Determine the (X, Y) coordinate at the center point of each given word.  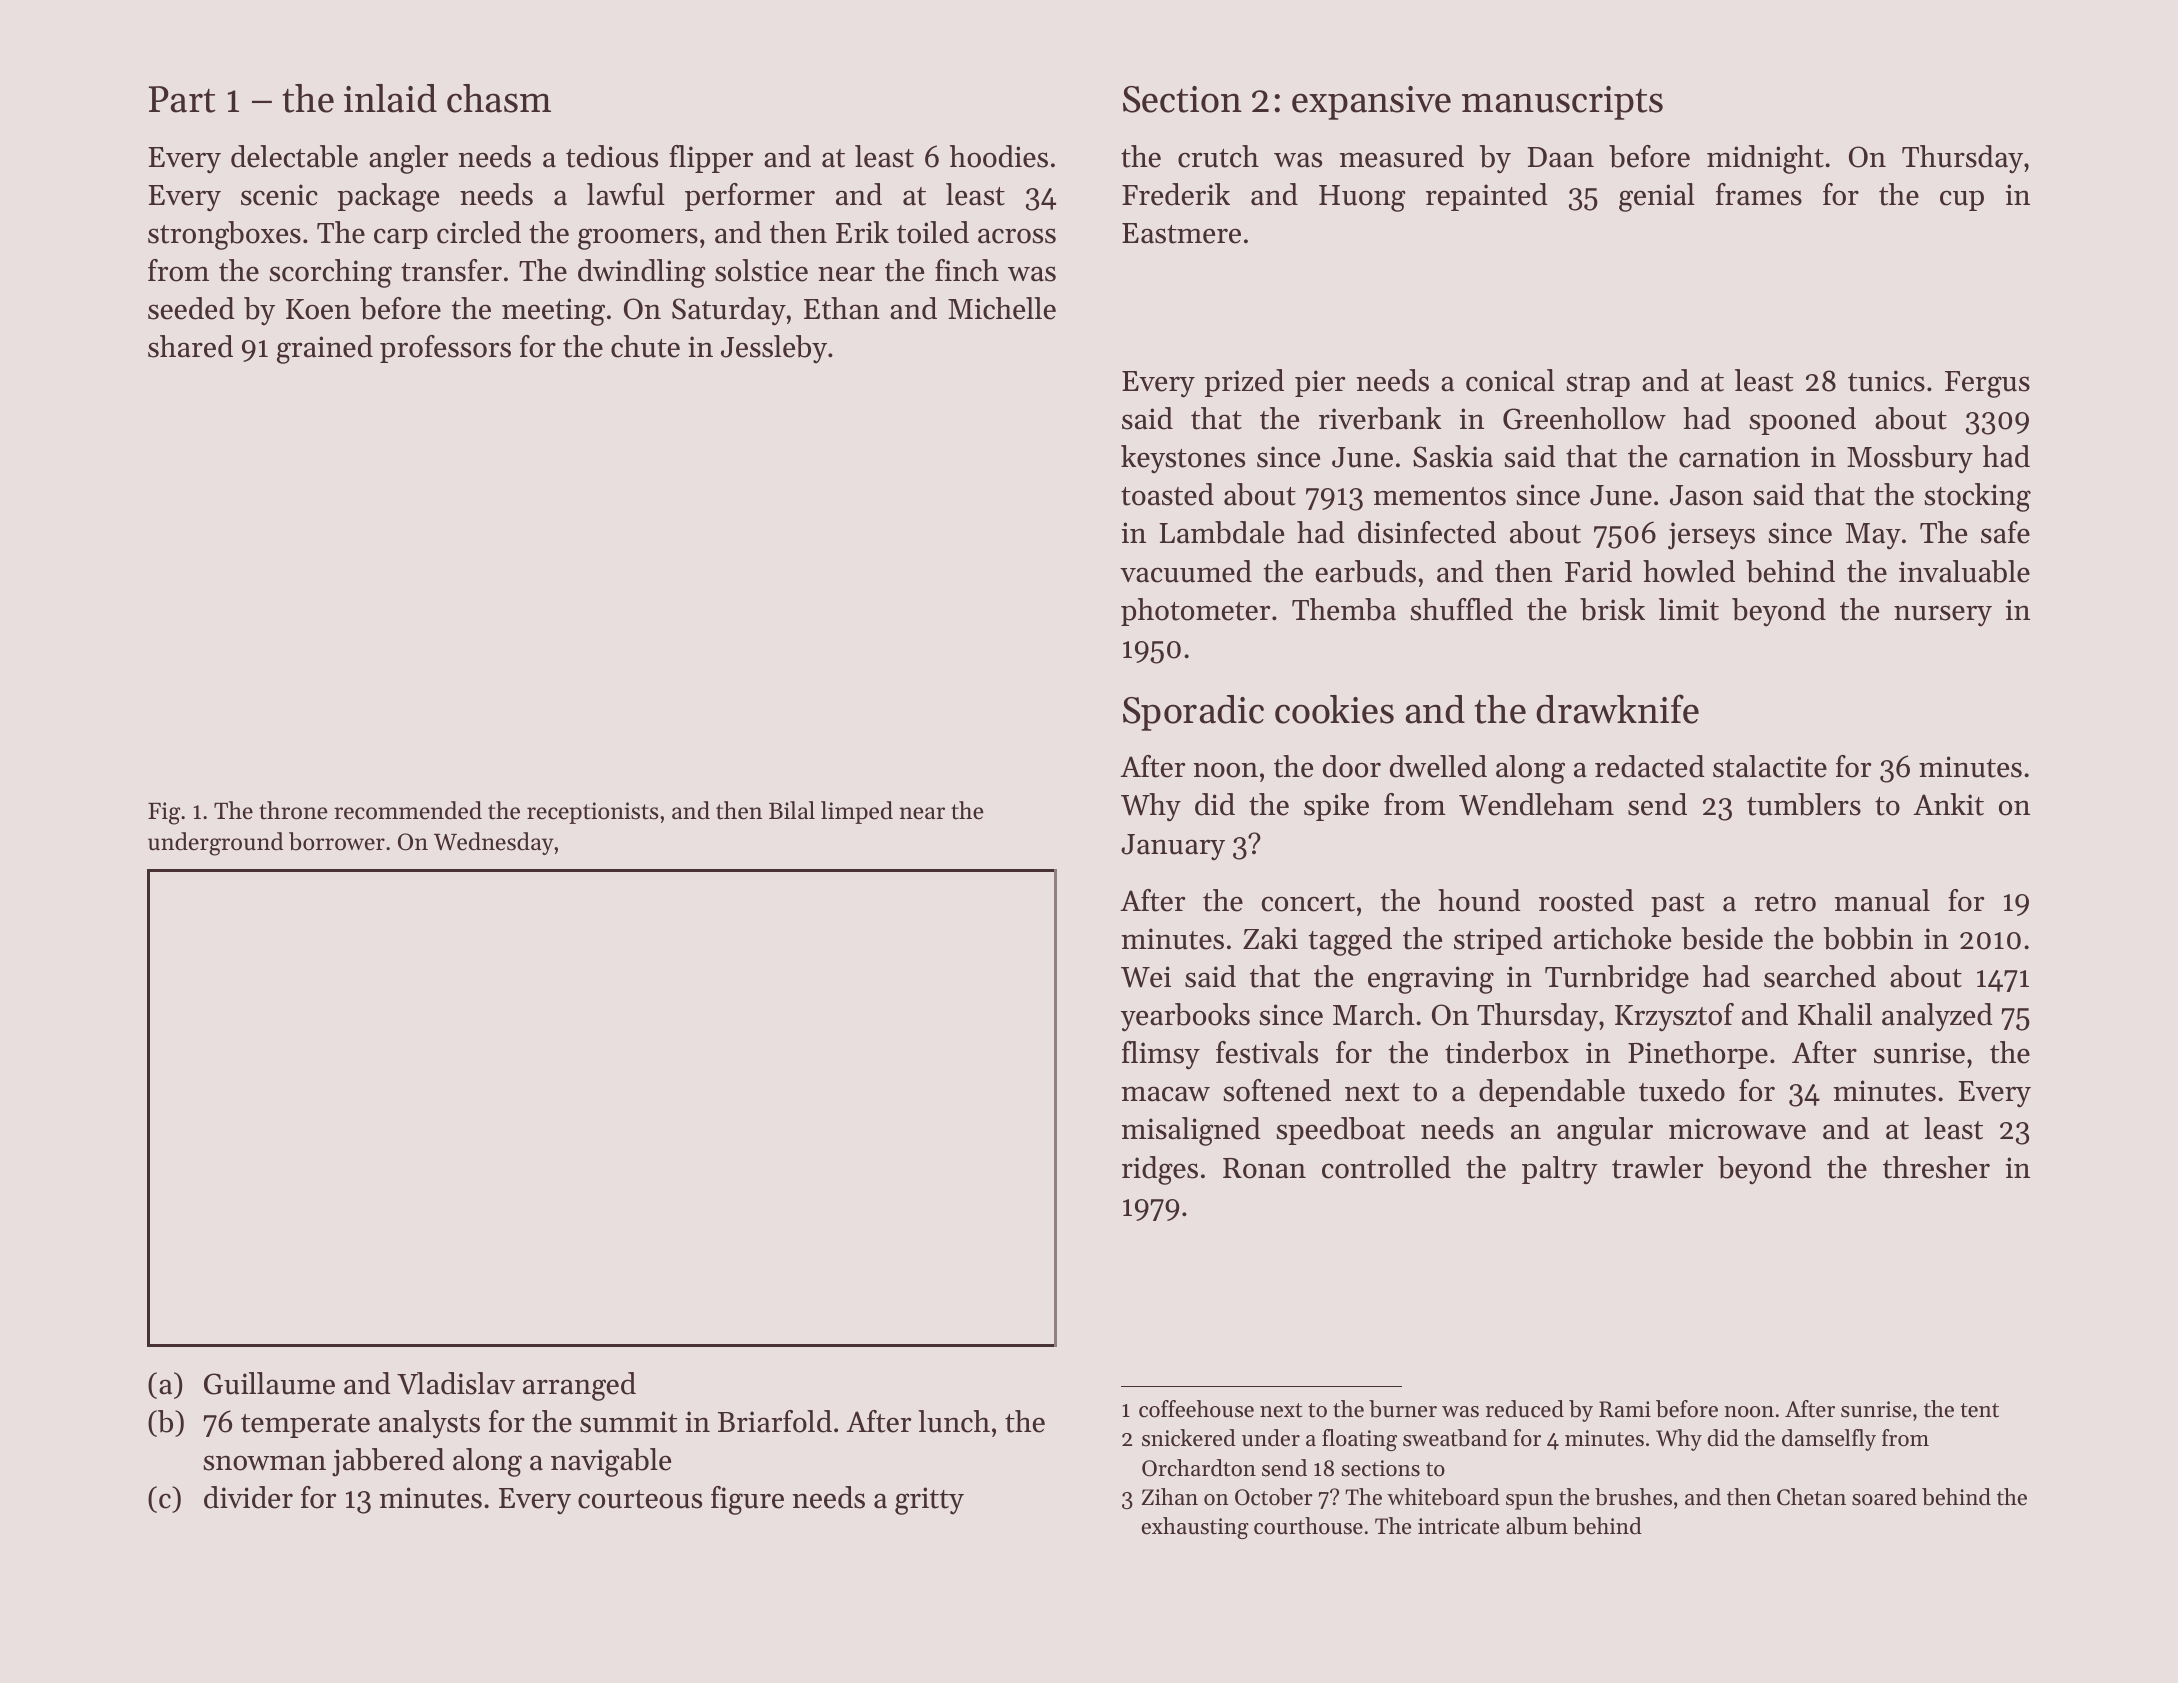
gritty (929, 1501)
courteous (640, 1499)
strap (1598, 385)
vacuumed (1186, 571)
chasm (499, 98)
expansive (1371, 103)
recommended (408, 810)
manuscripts (1562, 103)
